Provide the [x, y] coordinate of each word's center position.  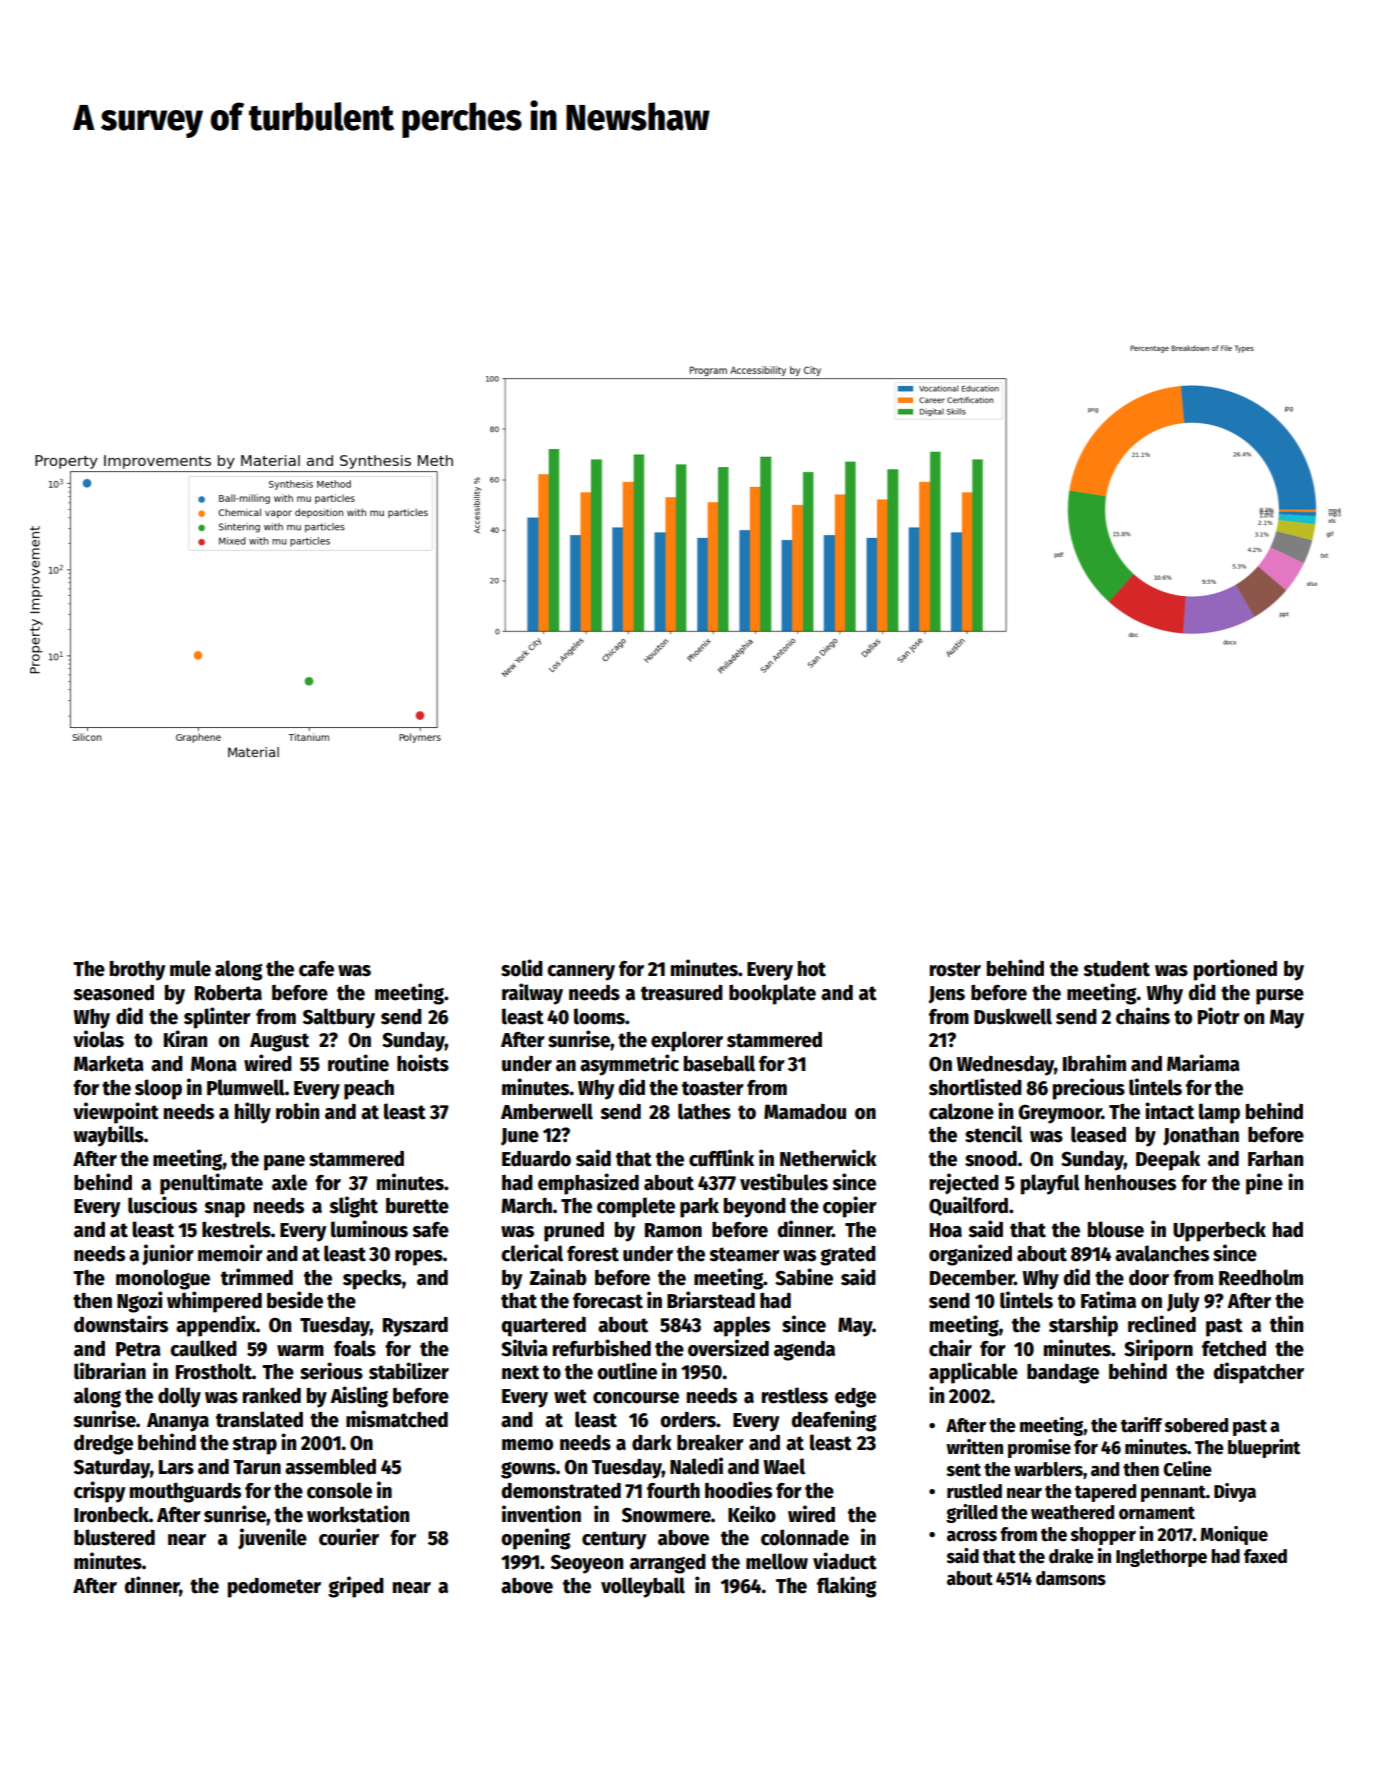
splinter [217, 1018]
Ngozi [140, 1302]
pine [1264, 1184]
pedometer [274, 1588]
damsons [1071, 1578]
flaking [847, 1587]
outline [627, 1371]
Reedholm [1261, 1277]
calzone [961, 1111]
